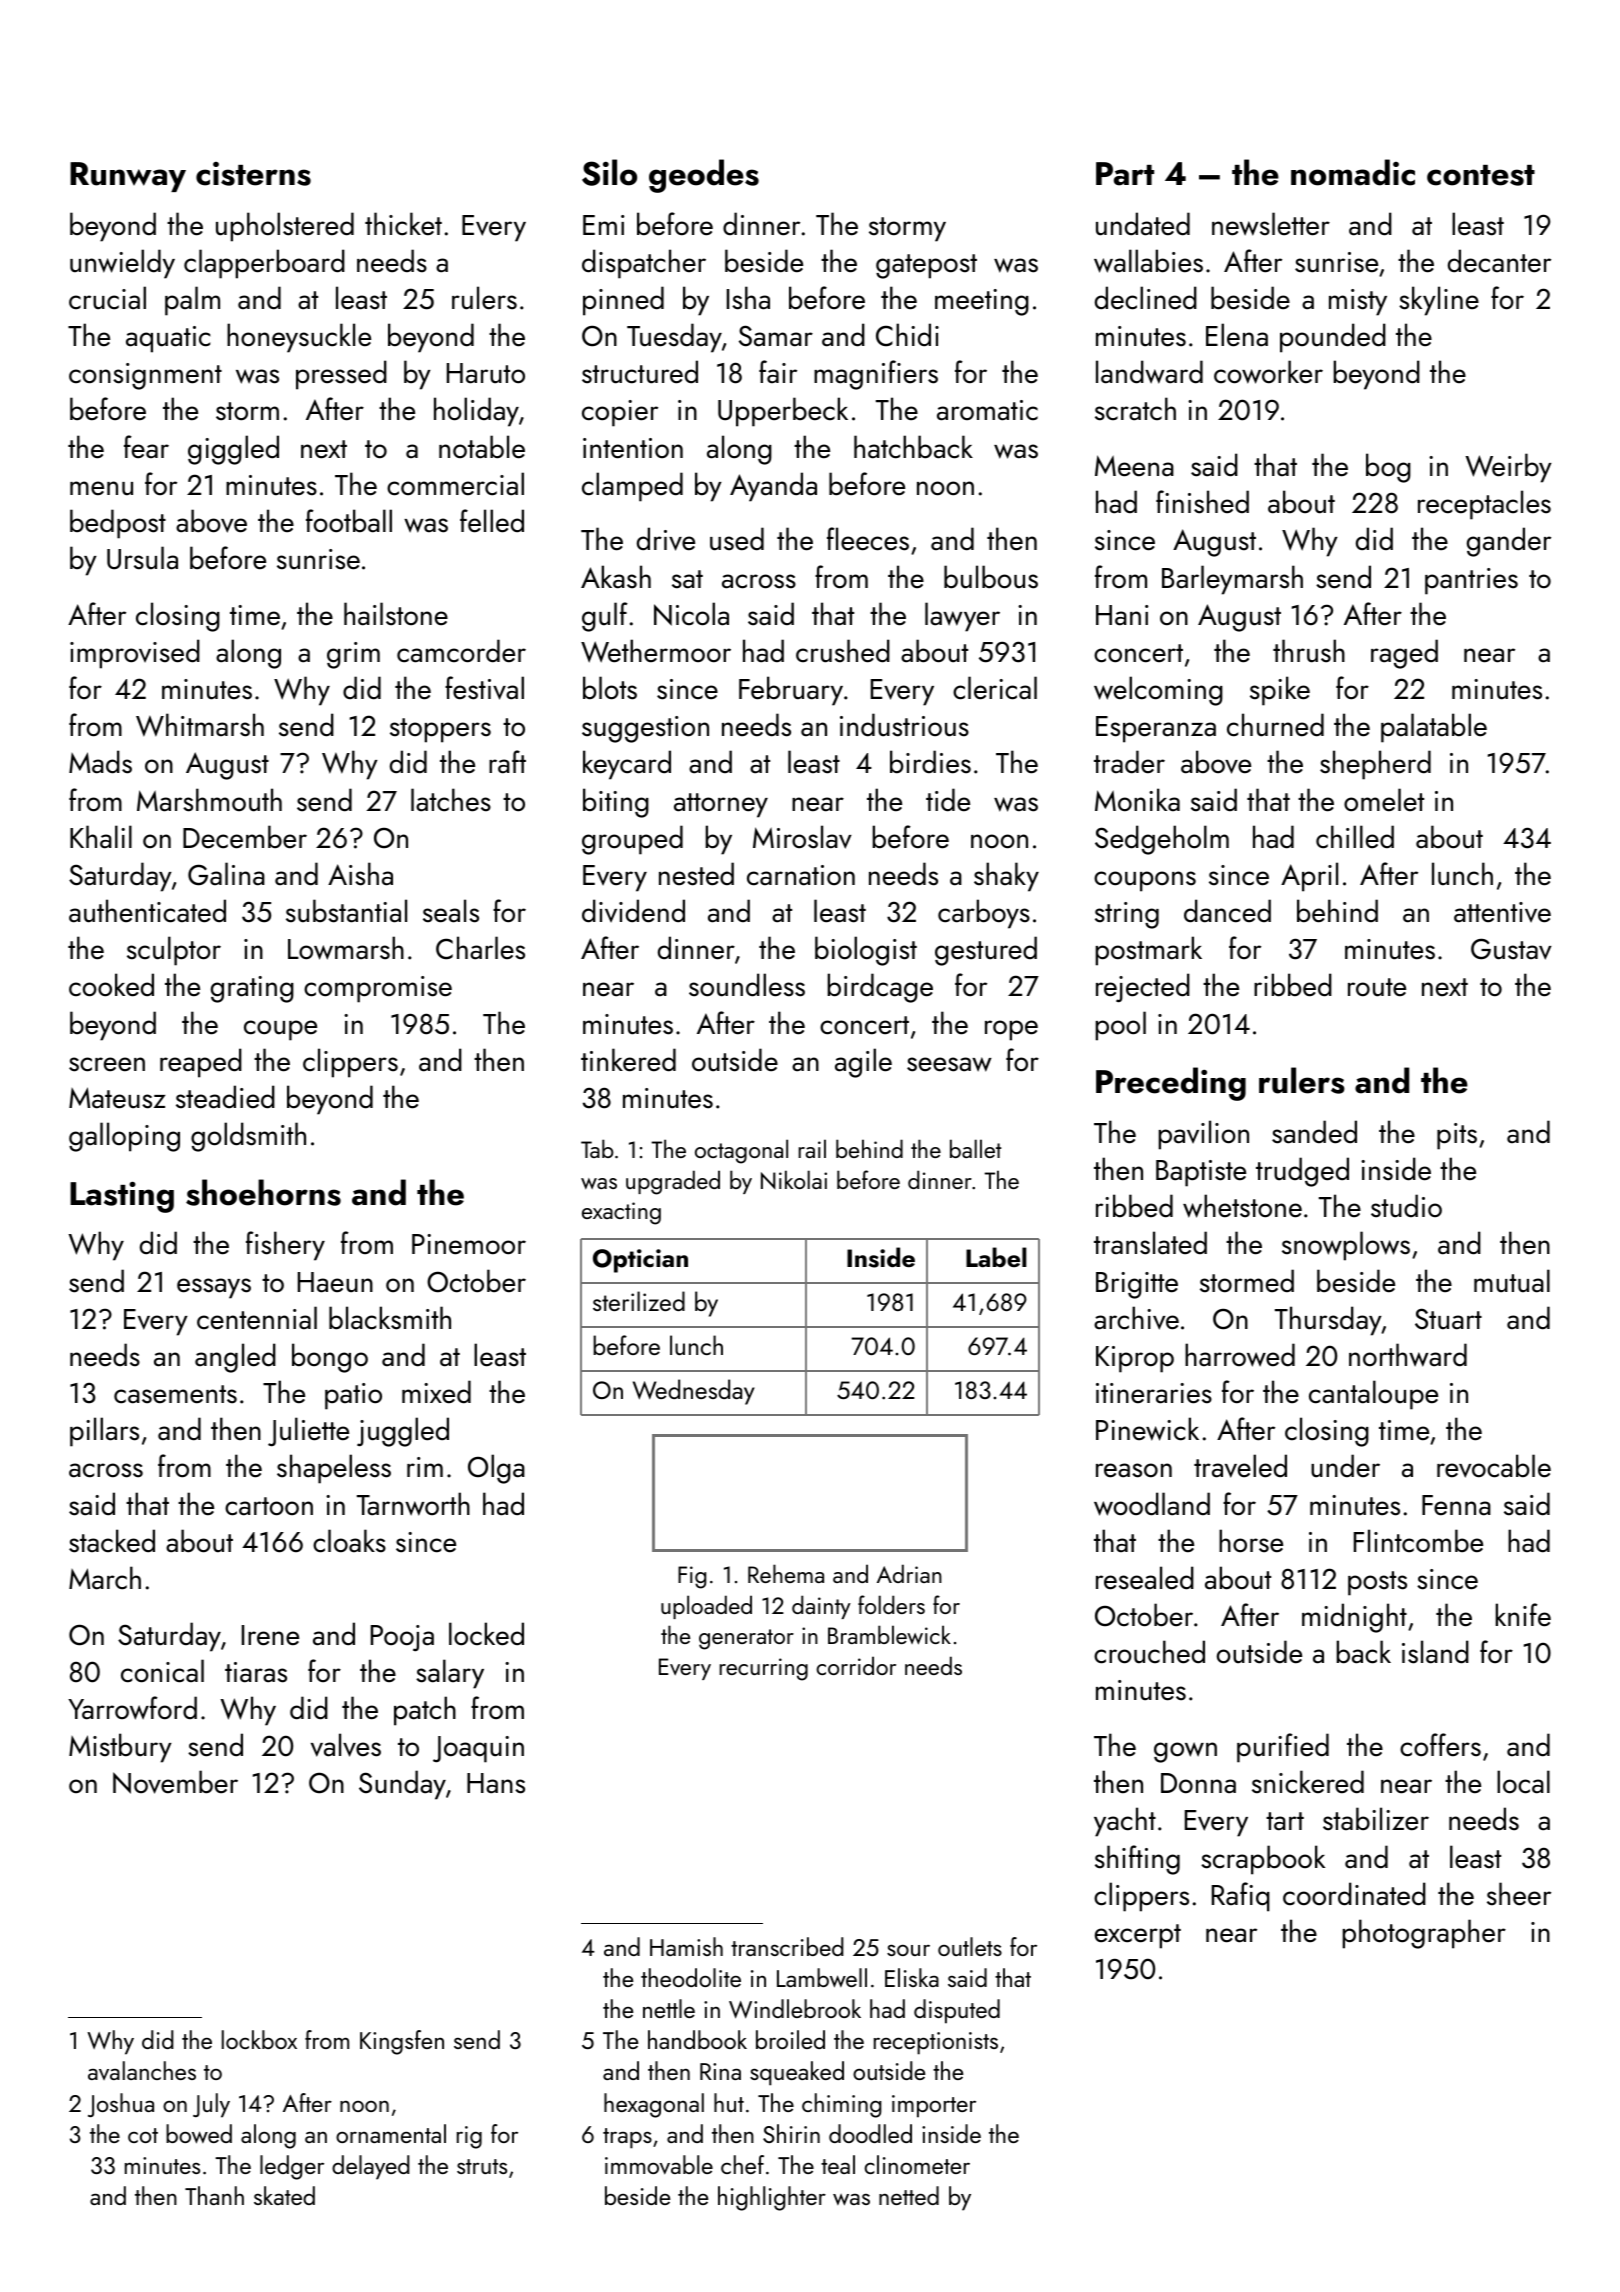  I want to click on attorney, so click(721, 805).
